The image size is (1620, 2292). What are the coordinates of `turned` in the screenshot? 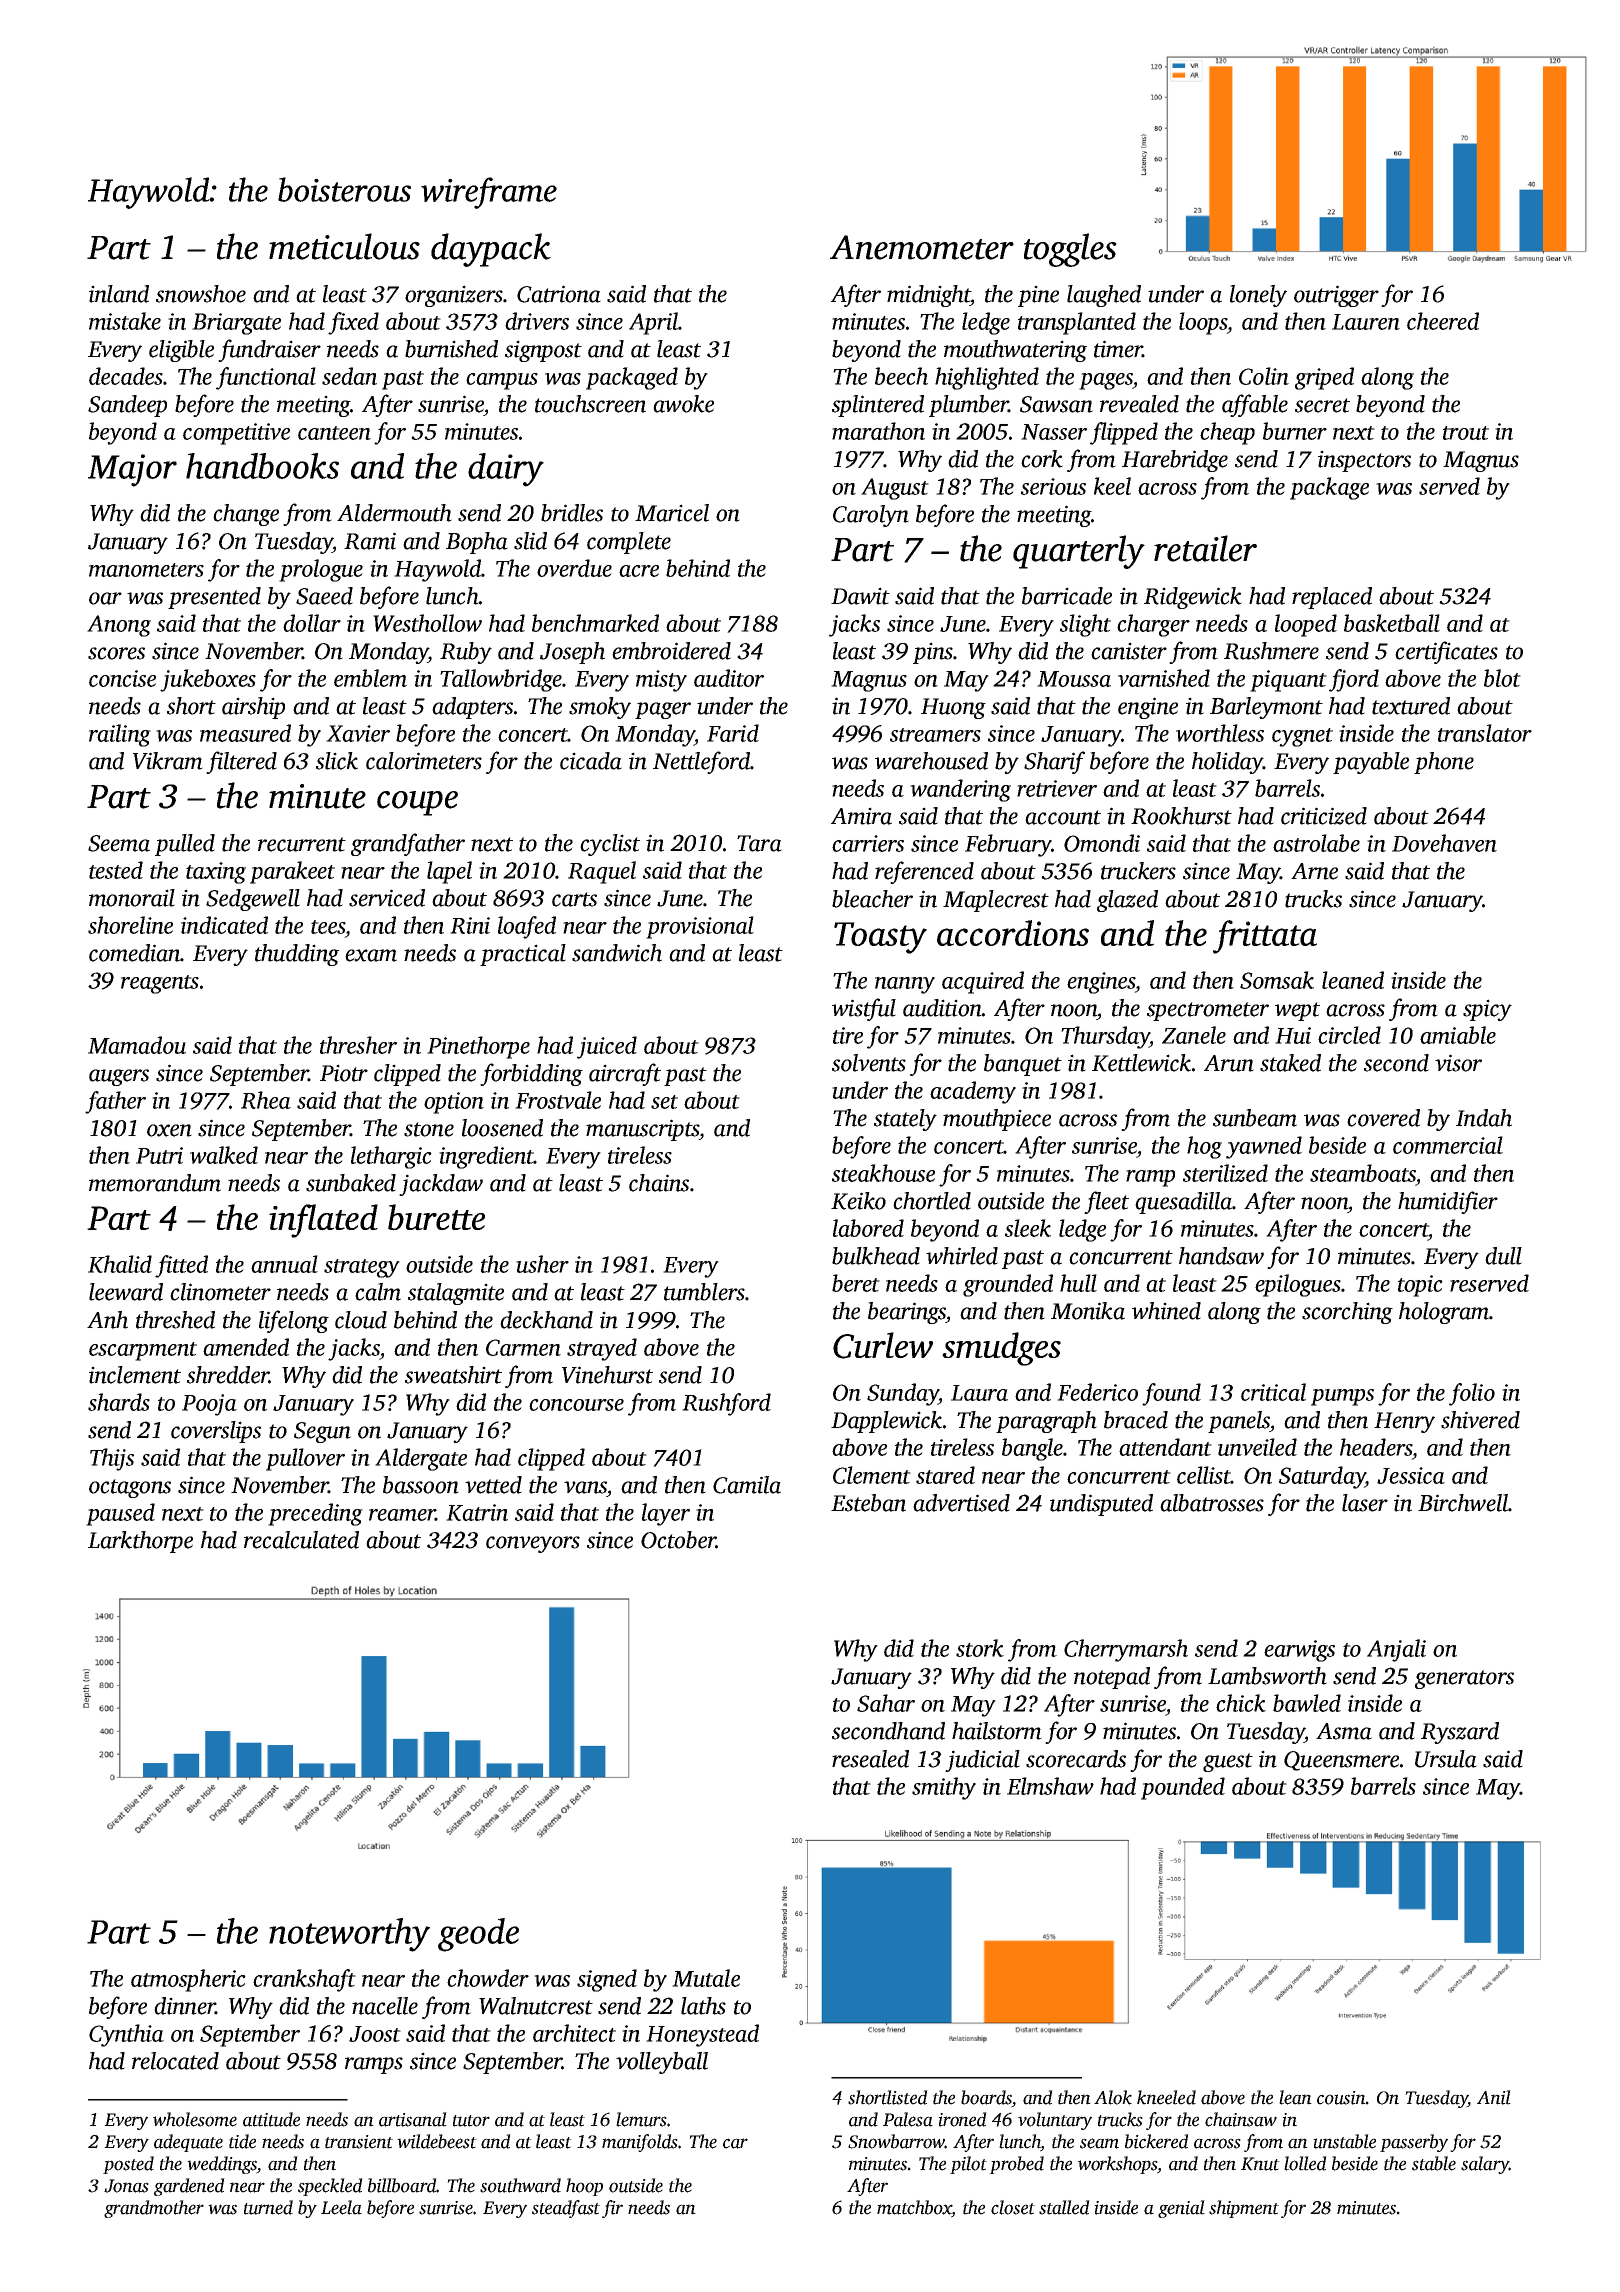 It's located at (268, 2207).
